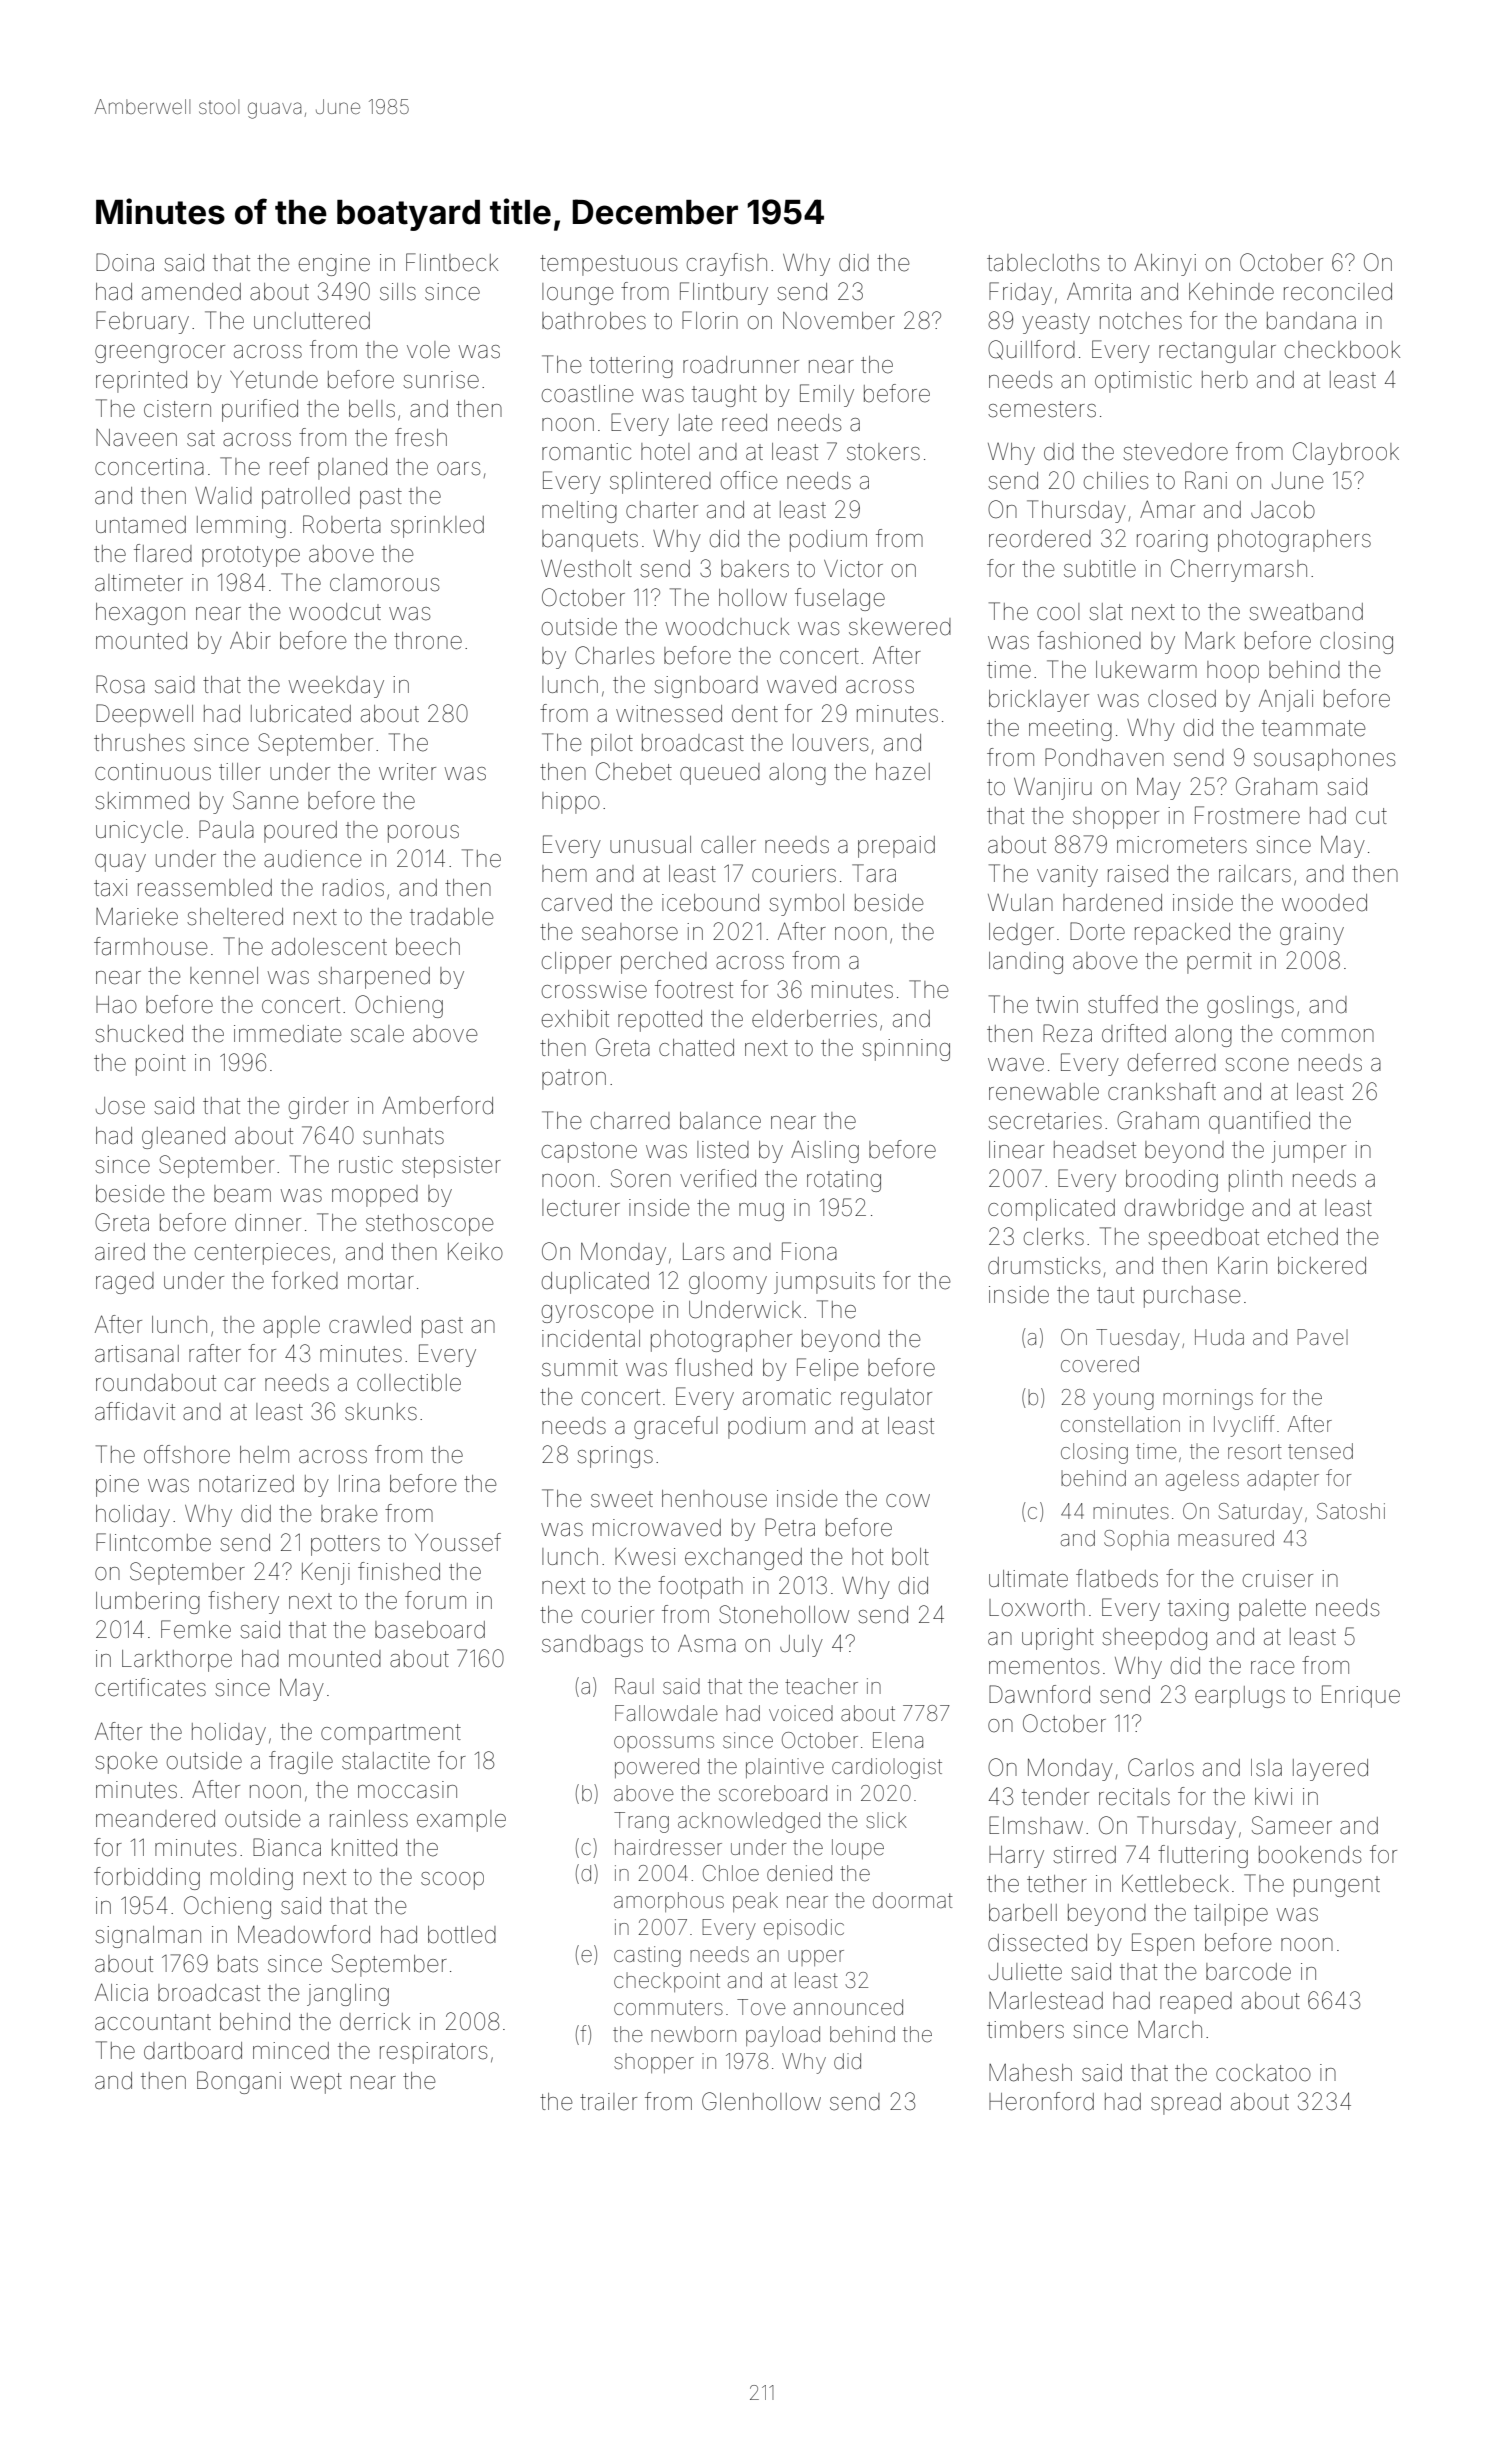 The image size is (1496, 2464). I want to click on forum, so click(435, 1600).
